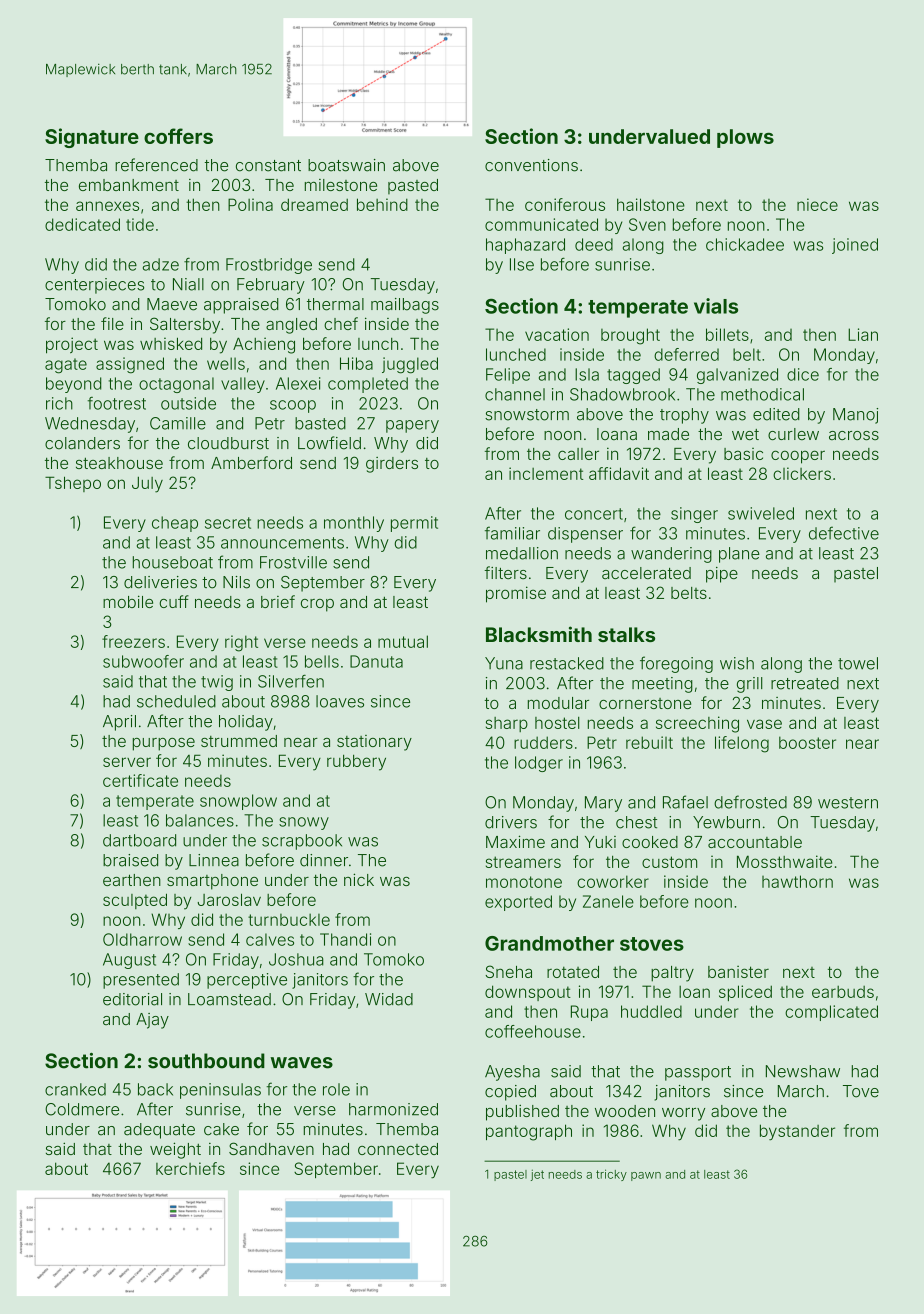 The height and width of the screenshot is (1314, 924). Describe the element at coordinates (817, 204) in the screenshot. I see `niece` at that location.
